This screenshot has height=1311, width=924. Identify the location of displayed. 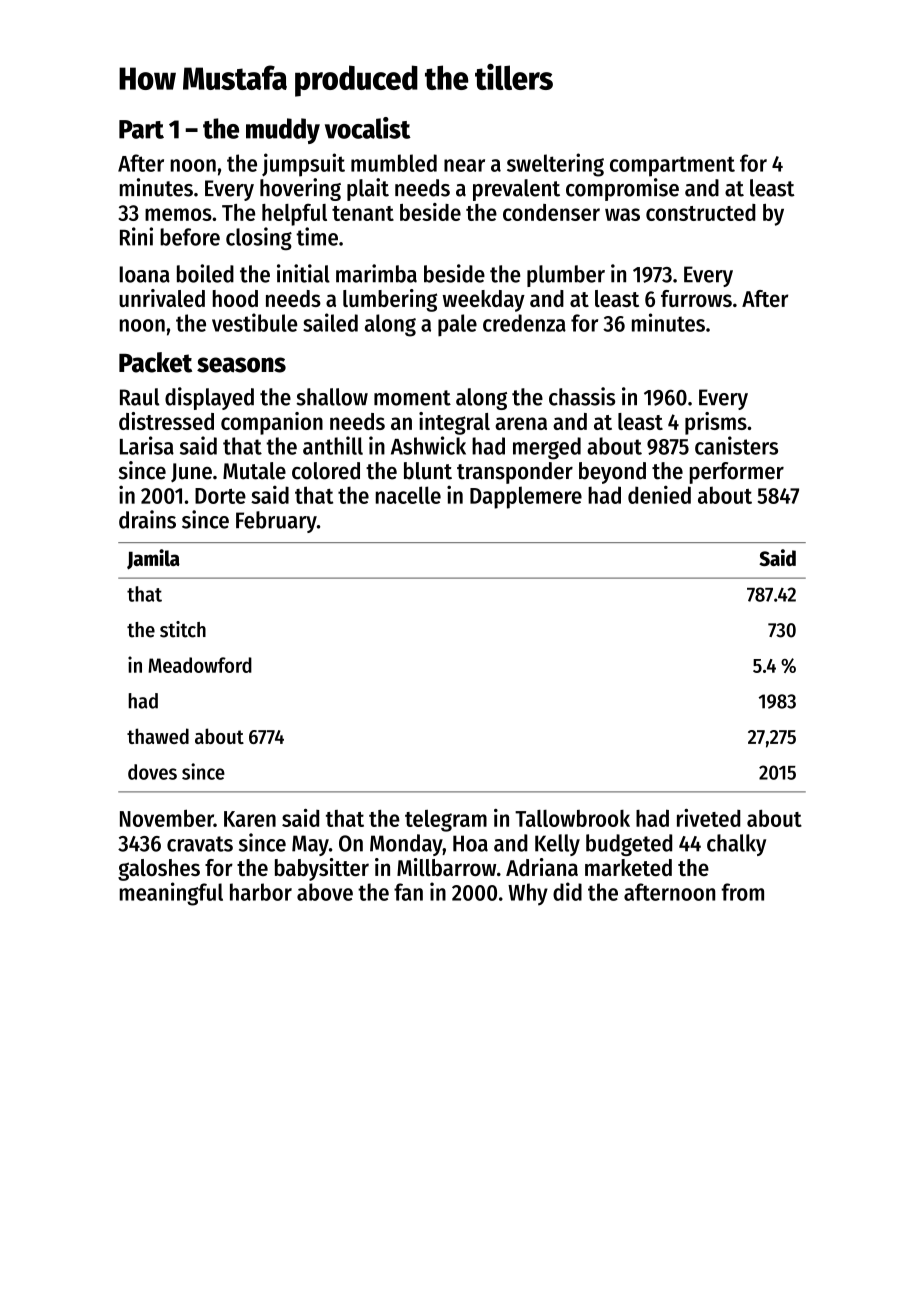
(209, 398).
